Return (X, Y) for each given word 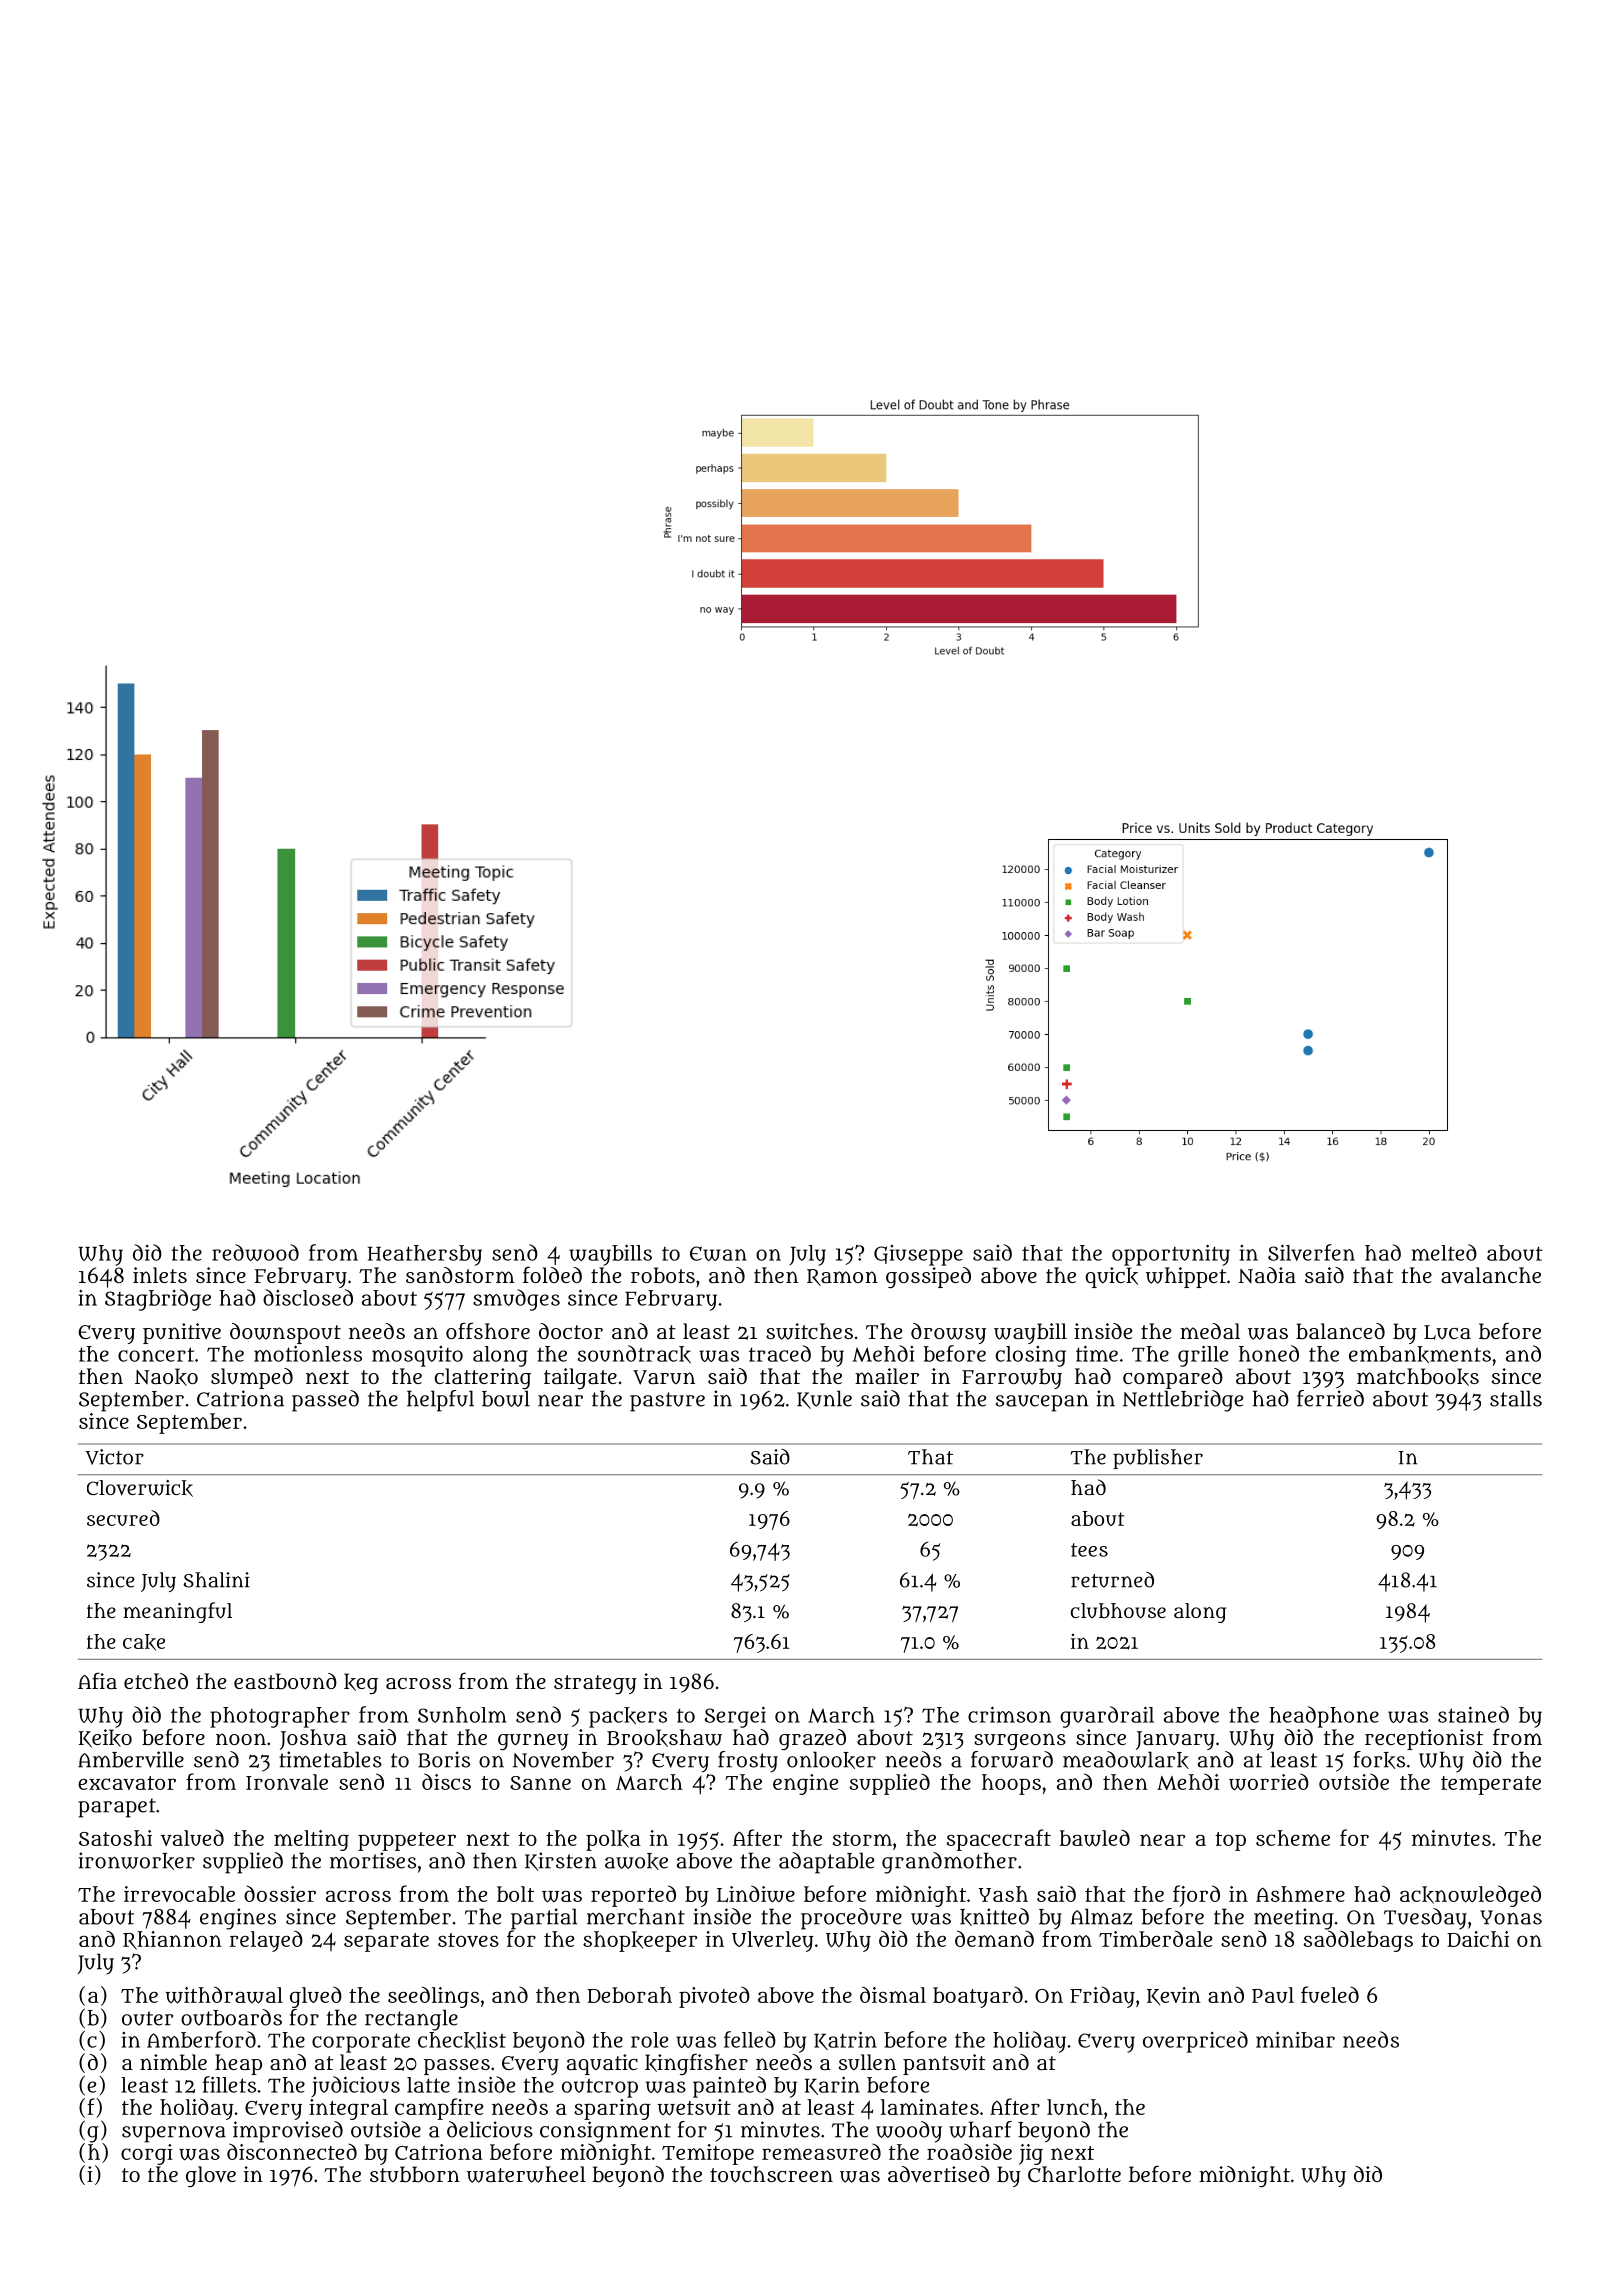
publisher (1158, 1459)
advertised (939, 2174)
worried (1269, 1782)
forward (1012, 1759)
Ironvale (287, 1782)
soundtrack (634, 1354)
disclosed (308, 1297)
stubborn (415, 2174)
